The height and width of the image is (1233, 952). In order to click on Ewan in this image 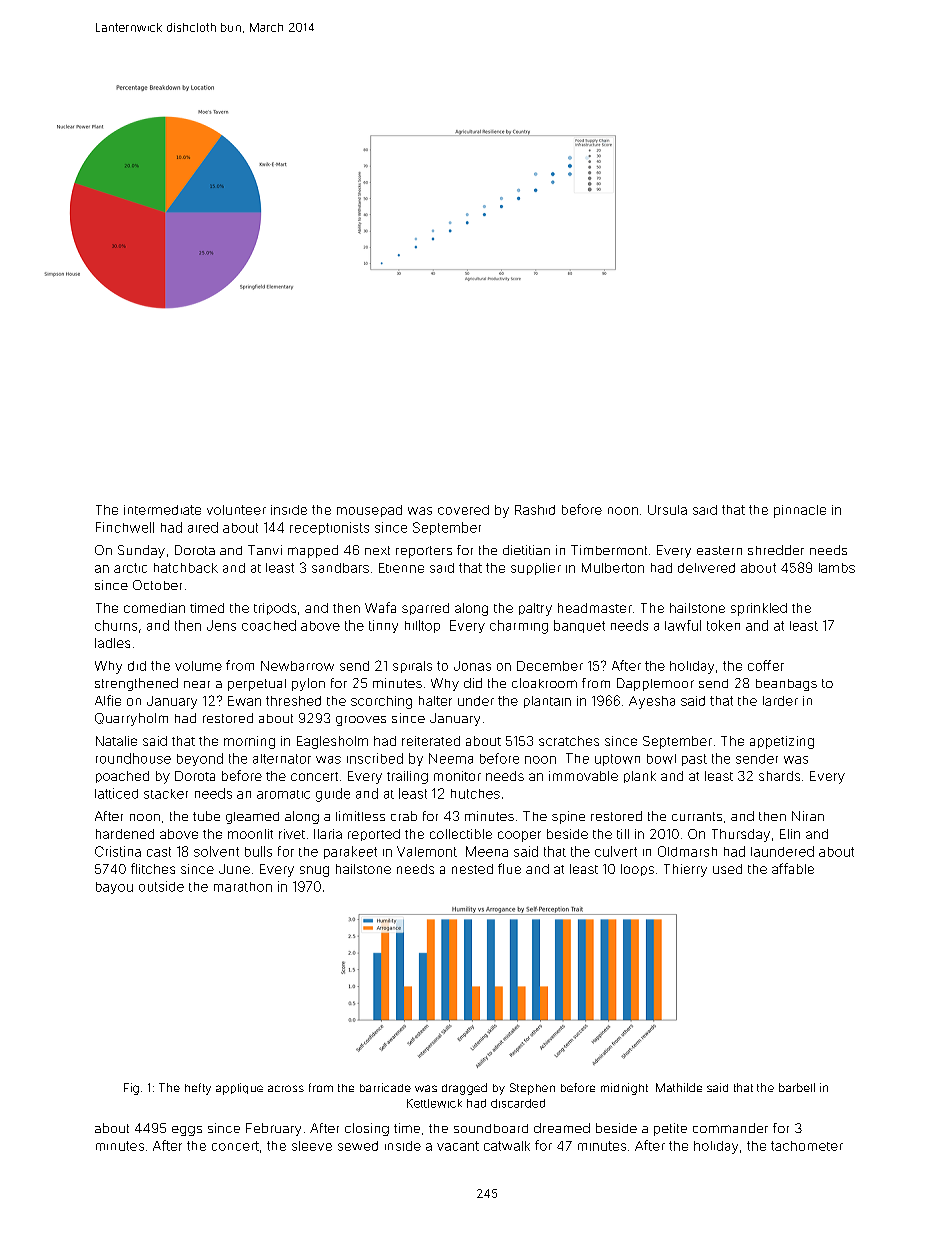, I will do `click(244, 701)`.
